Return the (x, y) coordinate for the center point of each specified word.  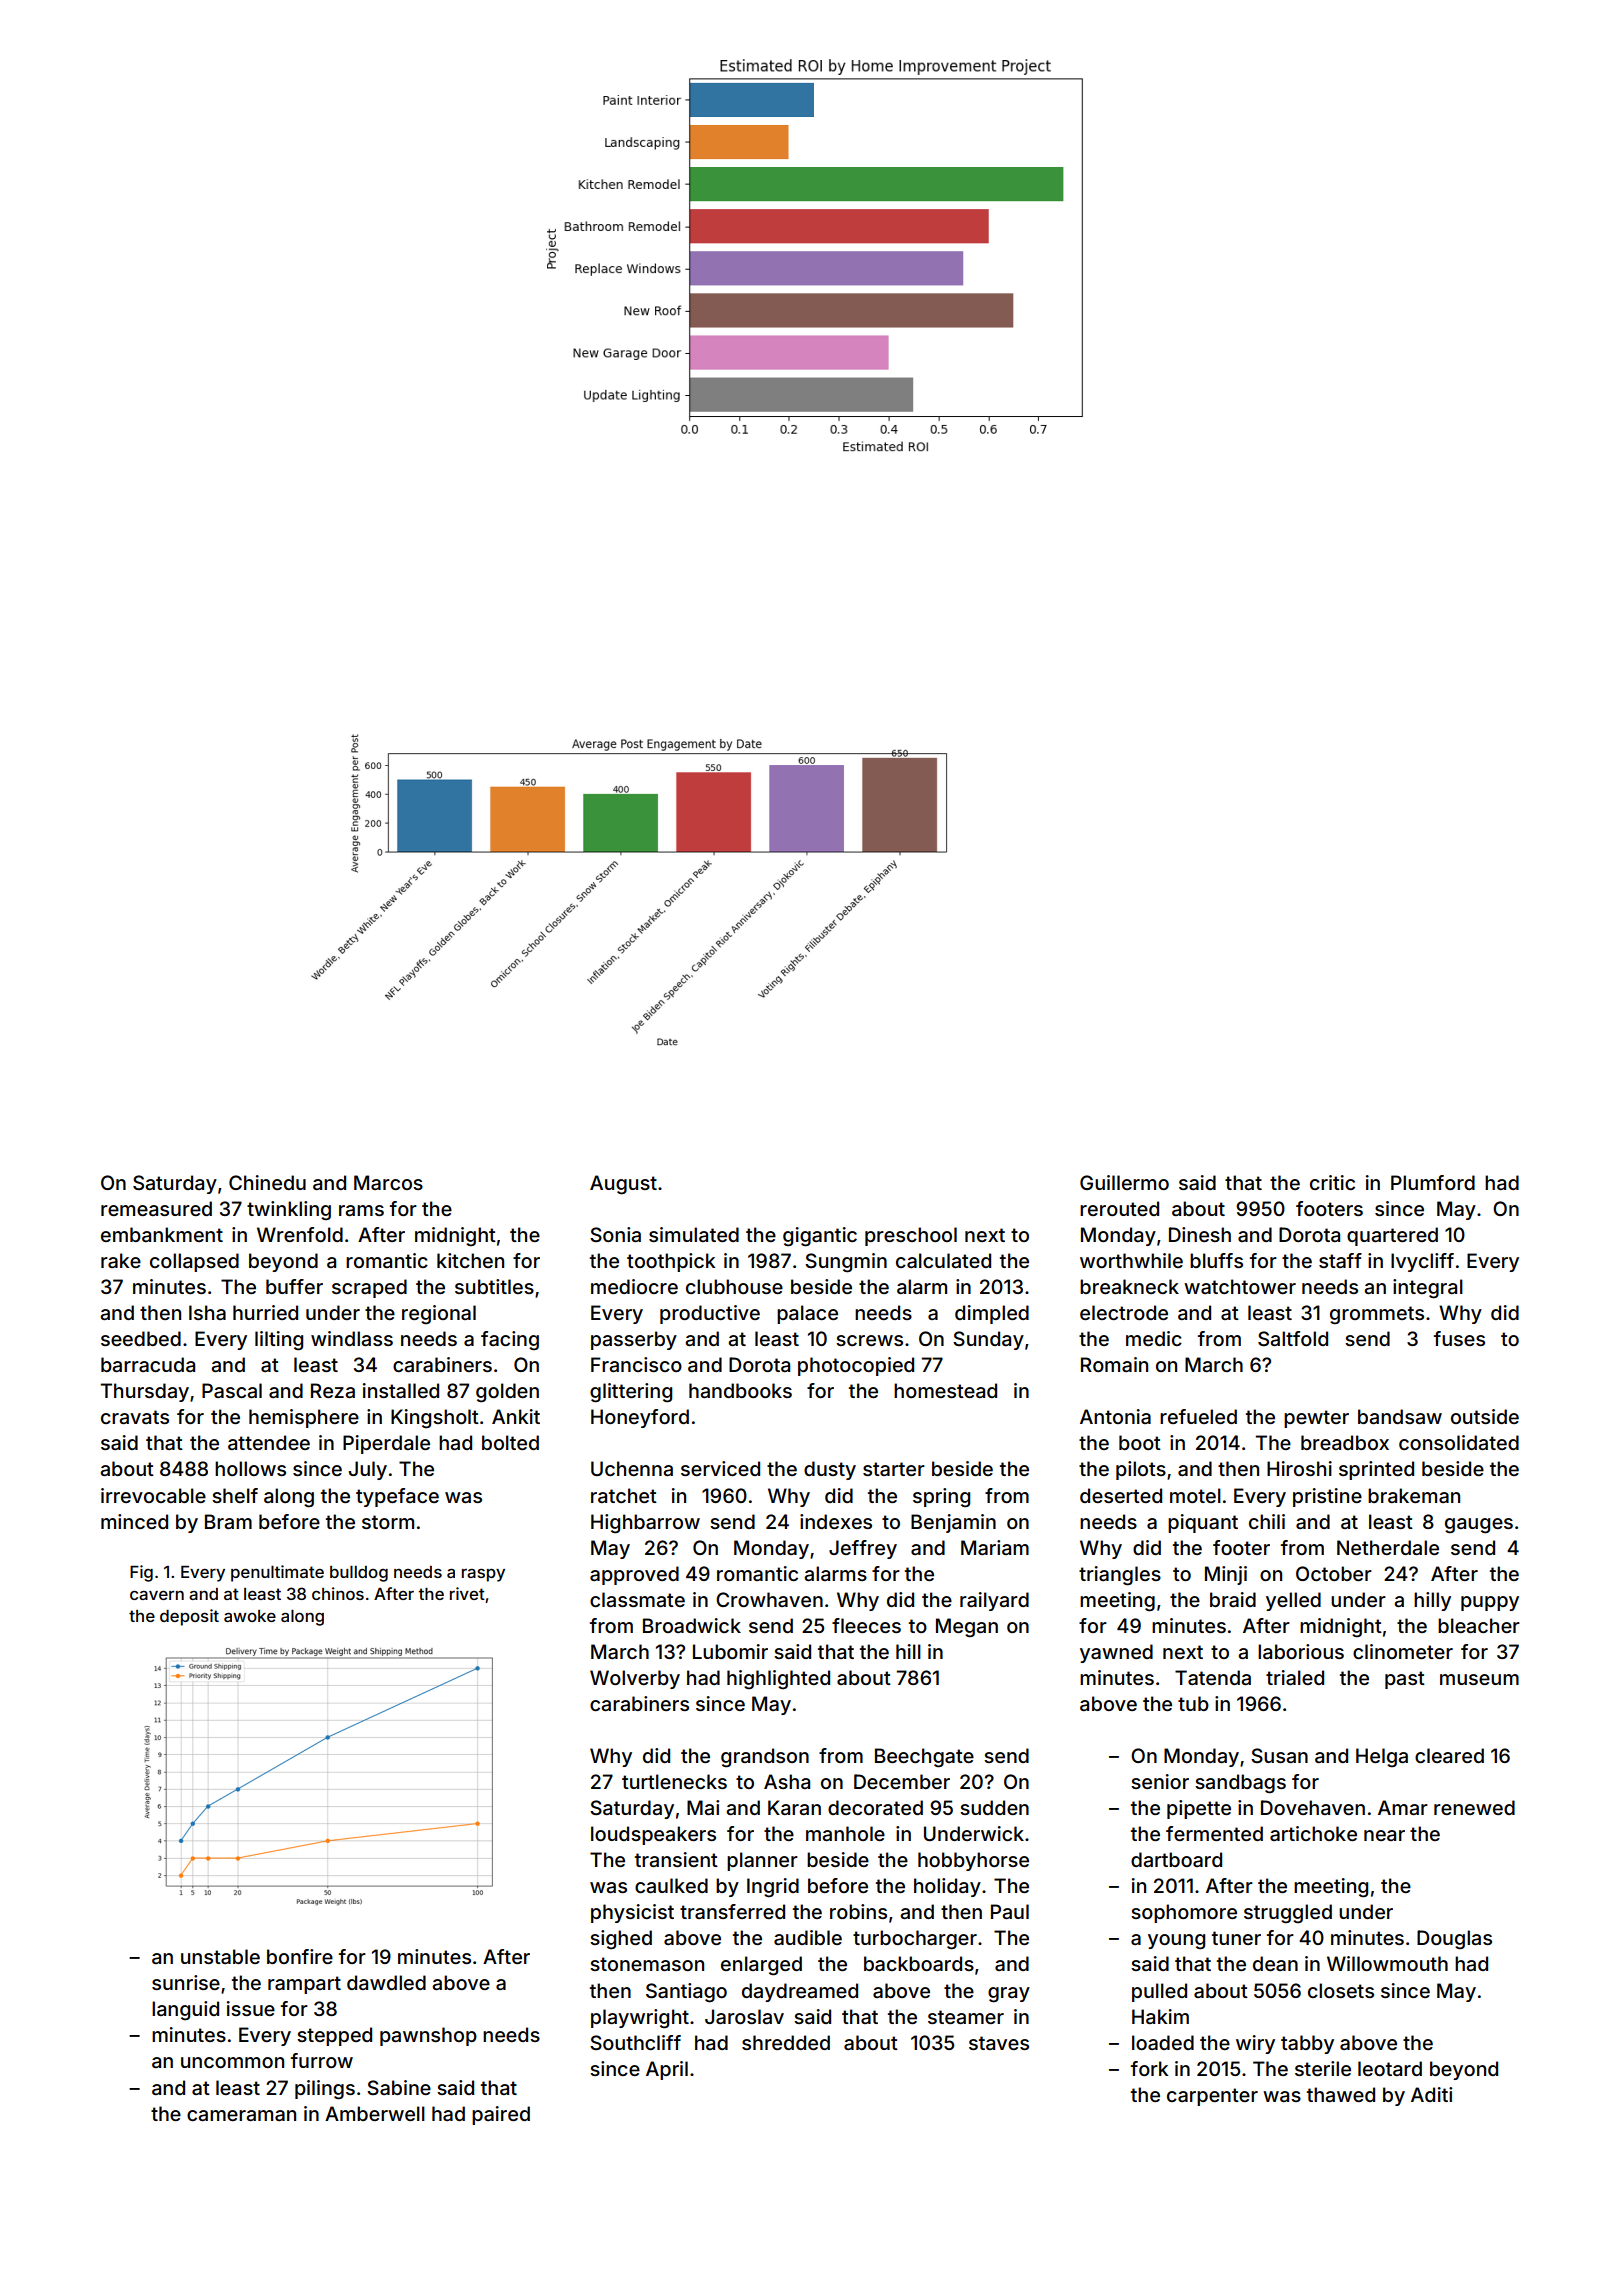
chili (1267, 1521)
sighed (621, 1940)
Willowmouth (1387, 1963)
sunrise (186, 1982)
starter (894, 1469)
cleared (1449, 1755)
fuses (1459, 1338)
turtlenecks (674, 1781)
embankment (162, 1234)
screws (869, 1340)
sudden (994, 1807)
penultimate (277, 1573)
